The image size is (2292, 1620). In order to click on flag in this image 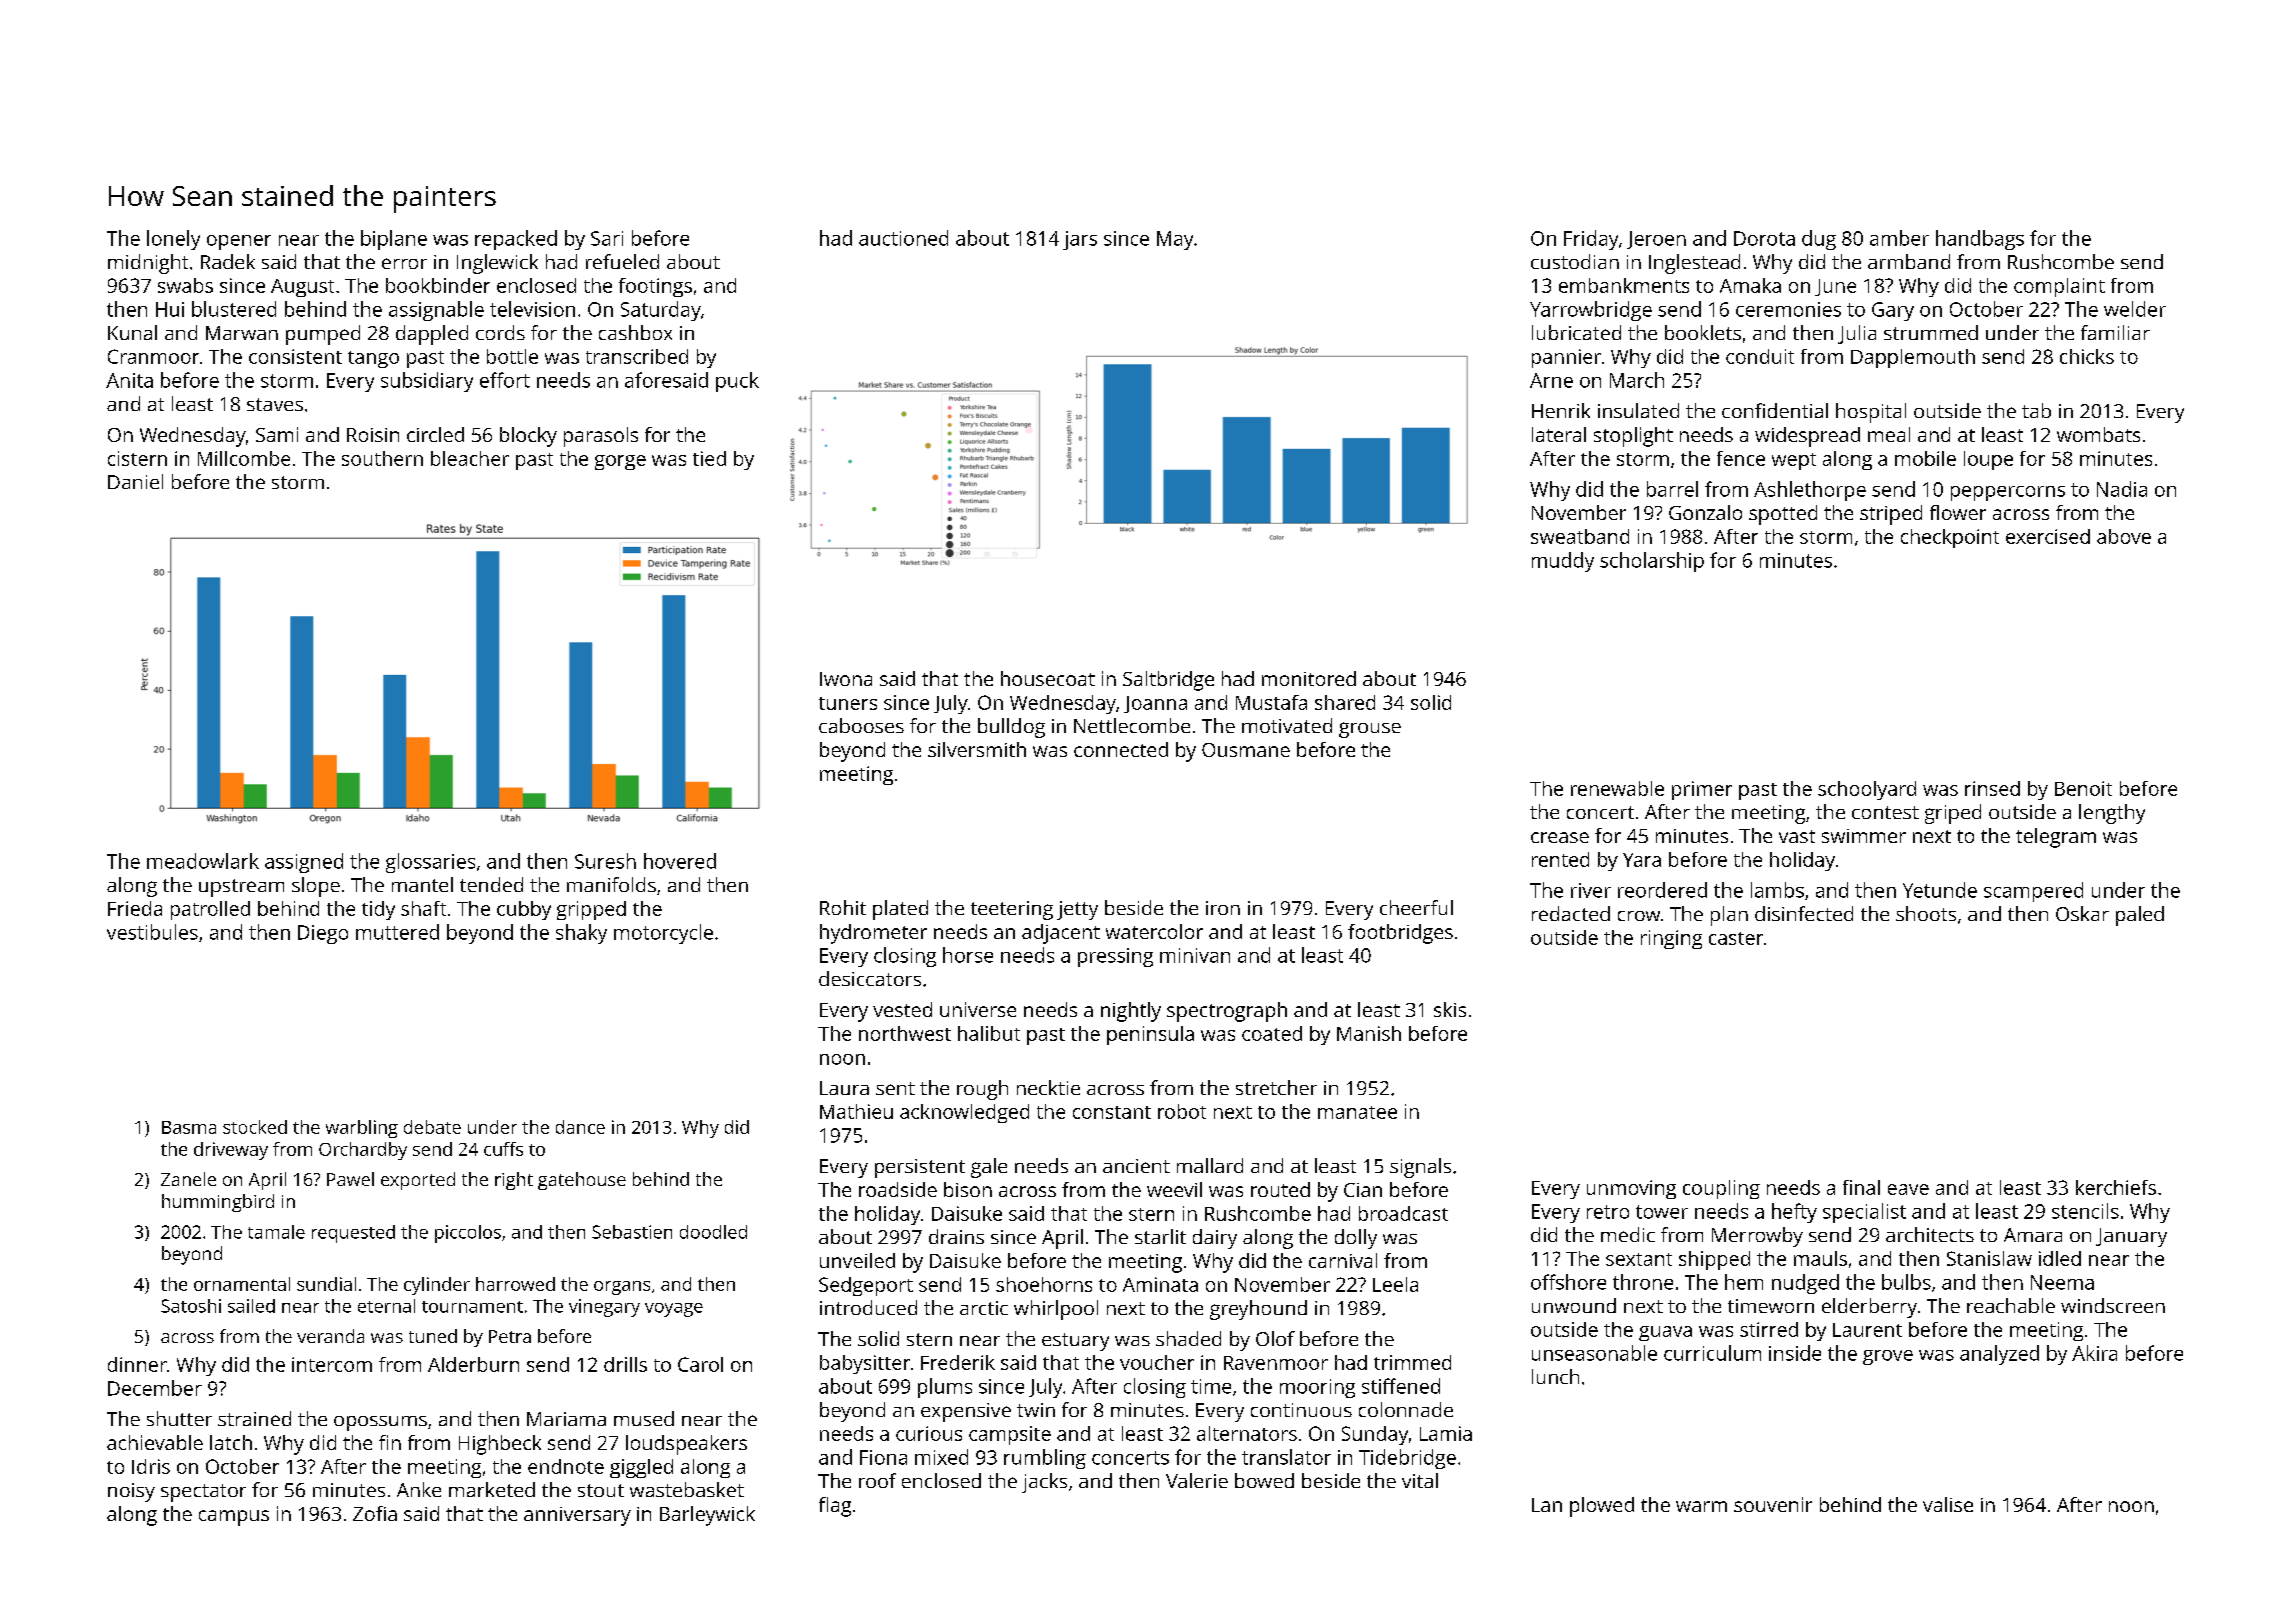, I will do `click(835, 1507)`.
